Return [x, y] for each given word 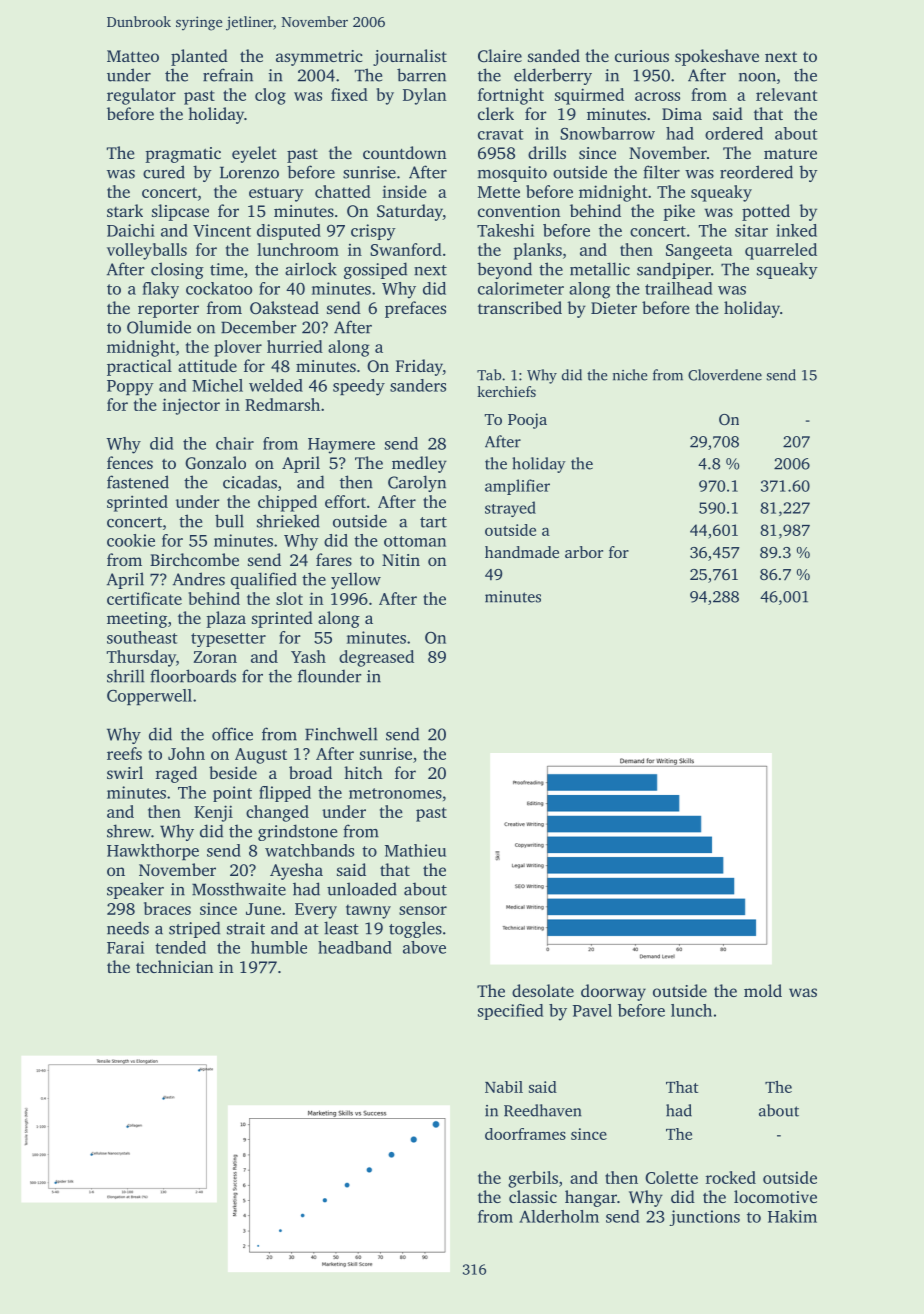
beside [233, 772]
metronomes [395, 793]
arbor [584, 552]
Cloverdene [725, 375]
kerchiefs [506, 391]
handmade [522, 552]
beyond [504, 270]
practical [139, 367]
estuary [276, 194]
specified [510, 1012]
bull [229, 521]
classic [533, 1196]
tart [433, 522]
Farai [125, 947]
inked [796, 230]
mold [763, 990]
